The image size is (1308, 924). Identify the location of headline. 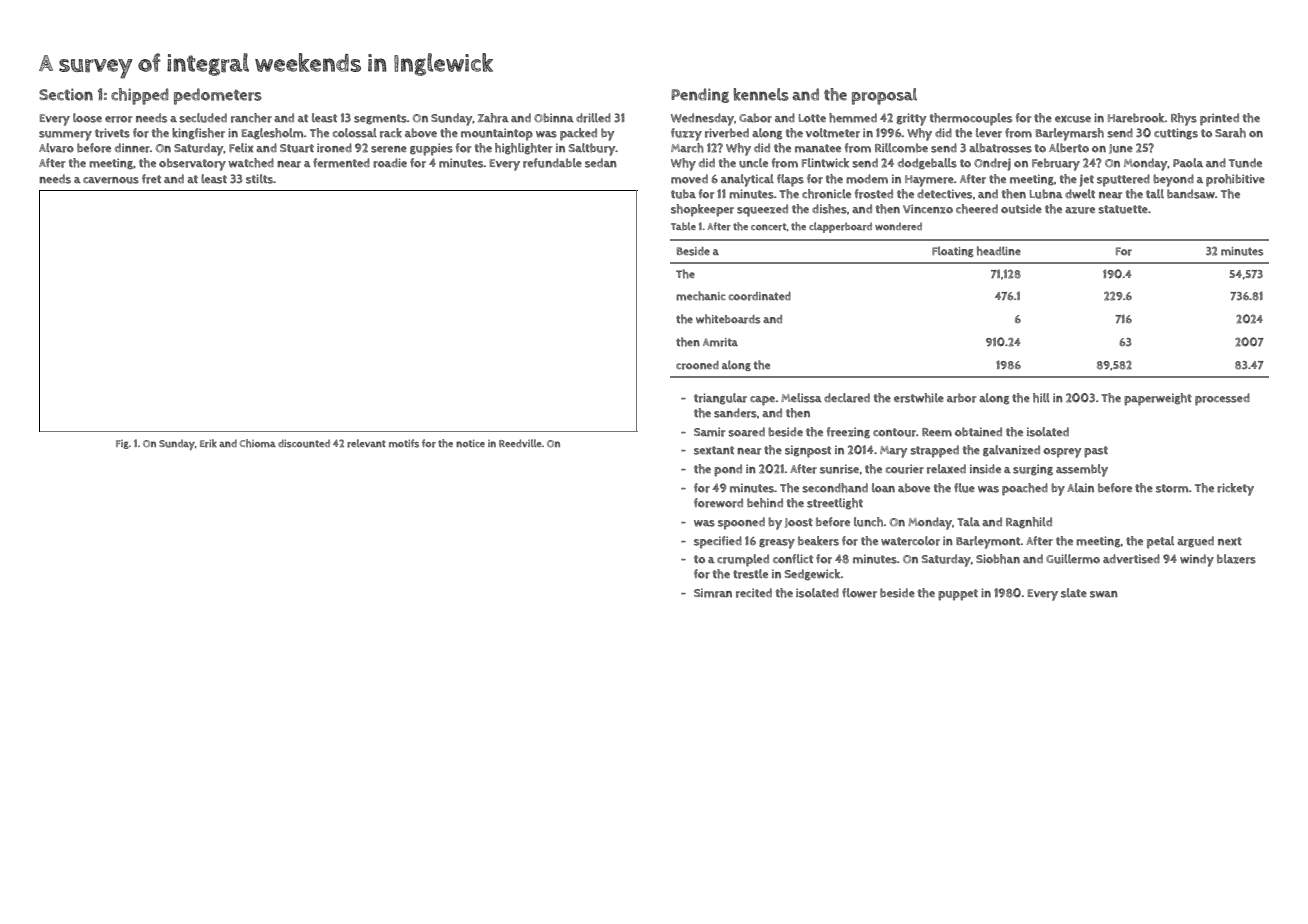
(999, 251).
